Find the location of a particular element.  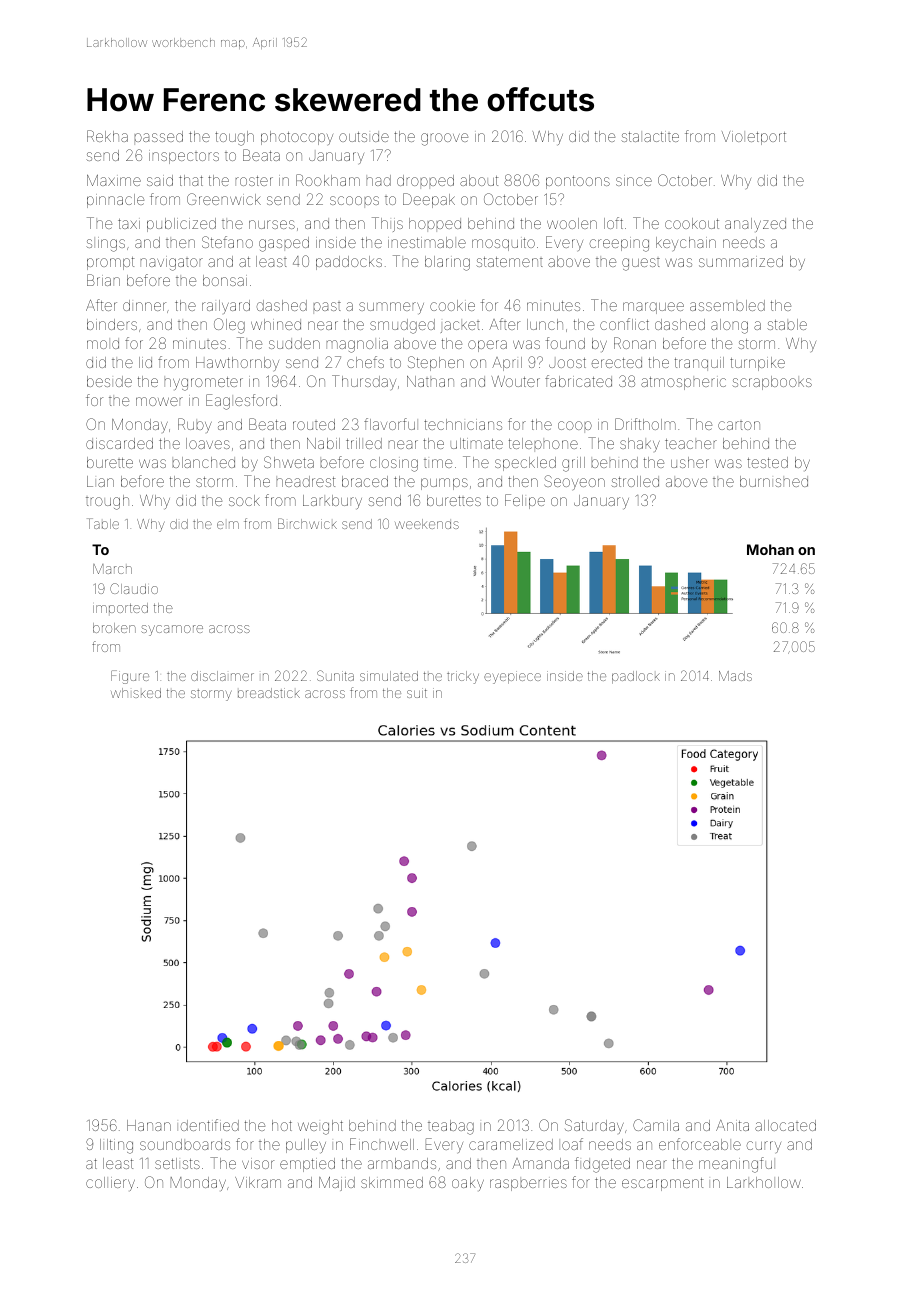

Camila is located at coordinates (656, 1125).
